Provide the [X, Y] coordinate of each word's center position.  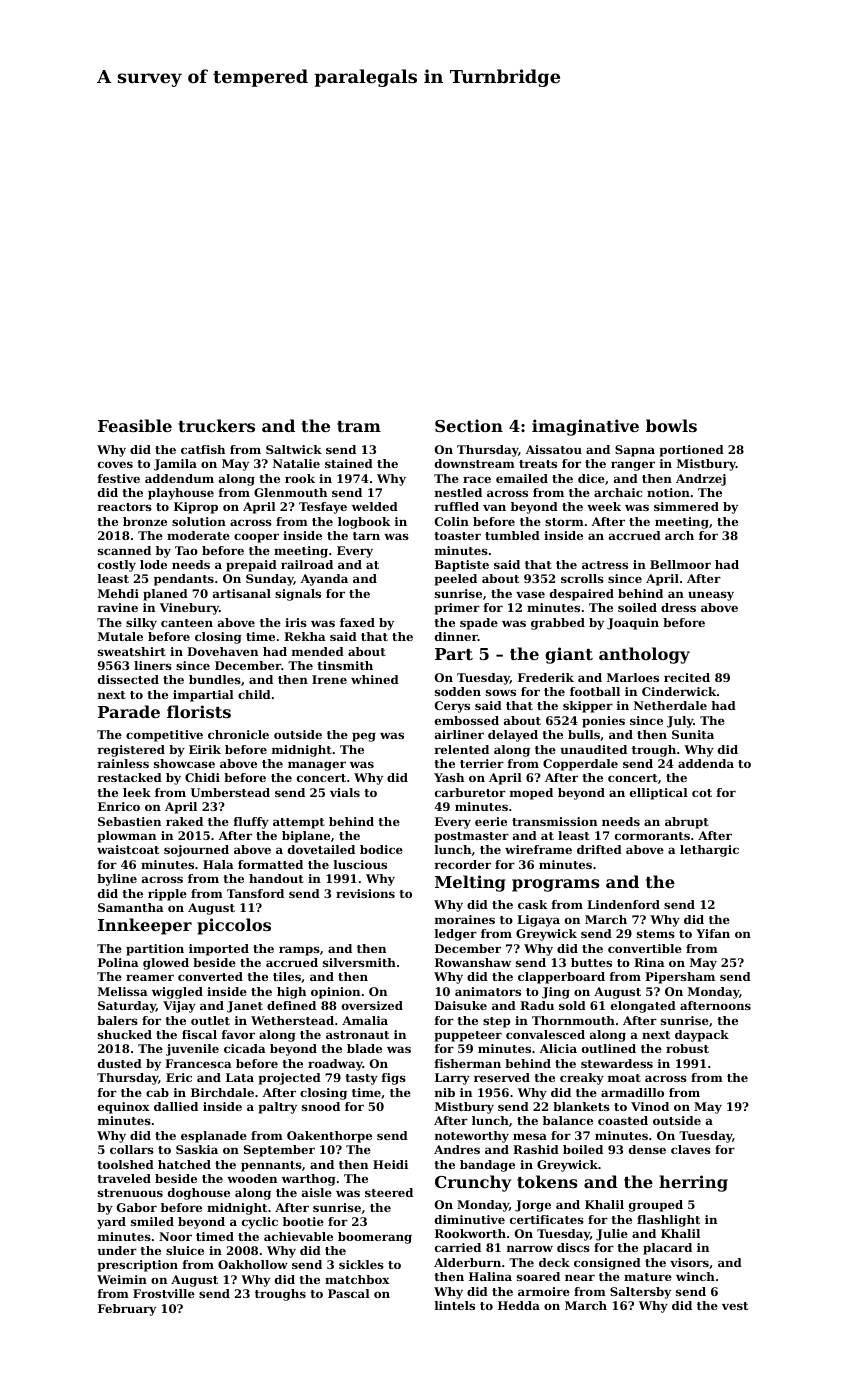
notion [668, 492]
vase [530, 594]
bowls [671, 425]
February [127, 1310]
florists [199, 711]
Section [469, 425]
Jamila [175, 465]
